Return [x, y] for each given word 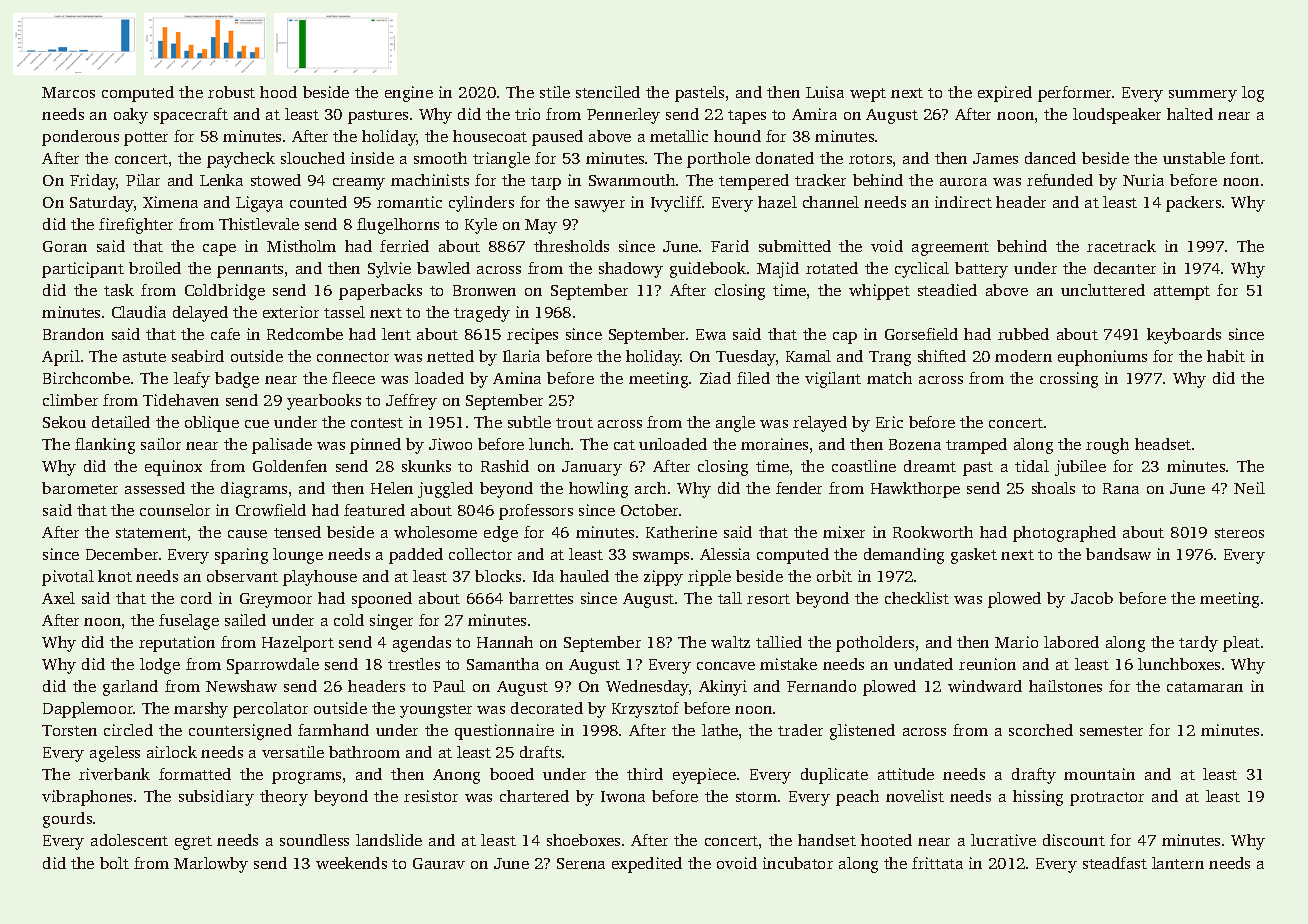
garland [130, 688]
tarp [546, 183]
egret [193, 843]
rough [1107, 446]
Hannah [505, 642]
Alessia [725, 554]
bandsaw [1118, 554]
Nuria [1143, 180]
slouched [313, 158]
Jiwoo [450, 444]
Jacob [1092, 598]
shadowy [631, 270]
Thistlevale [259, 224]
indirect [963, 202]
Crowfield [271, 510]
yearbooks [324, 402]
